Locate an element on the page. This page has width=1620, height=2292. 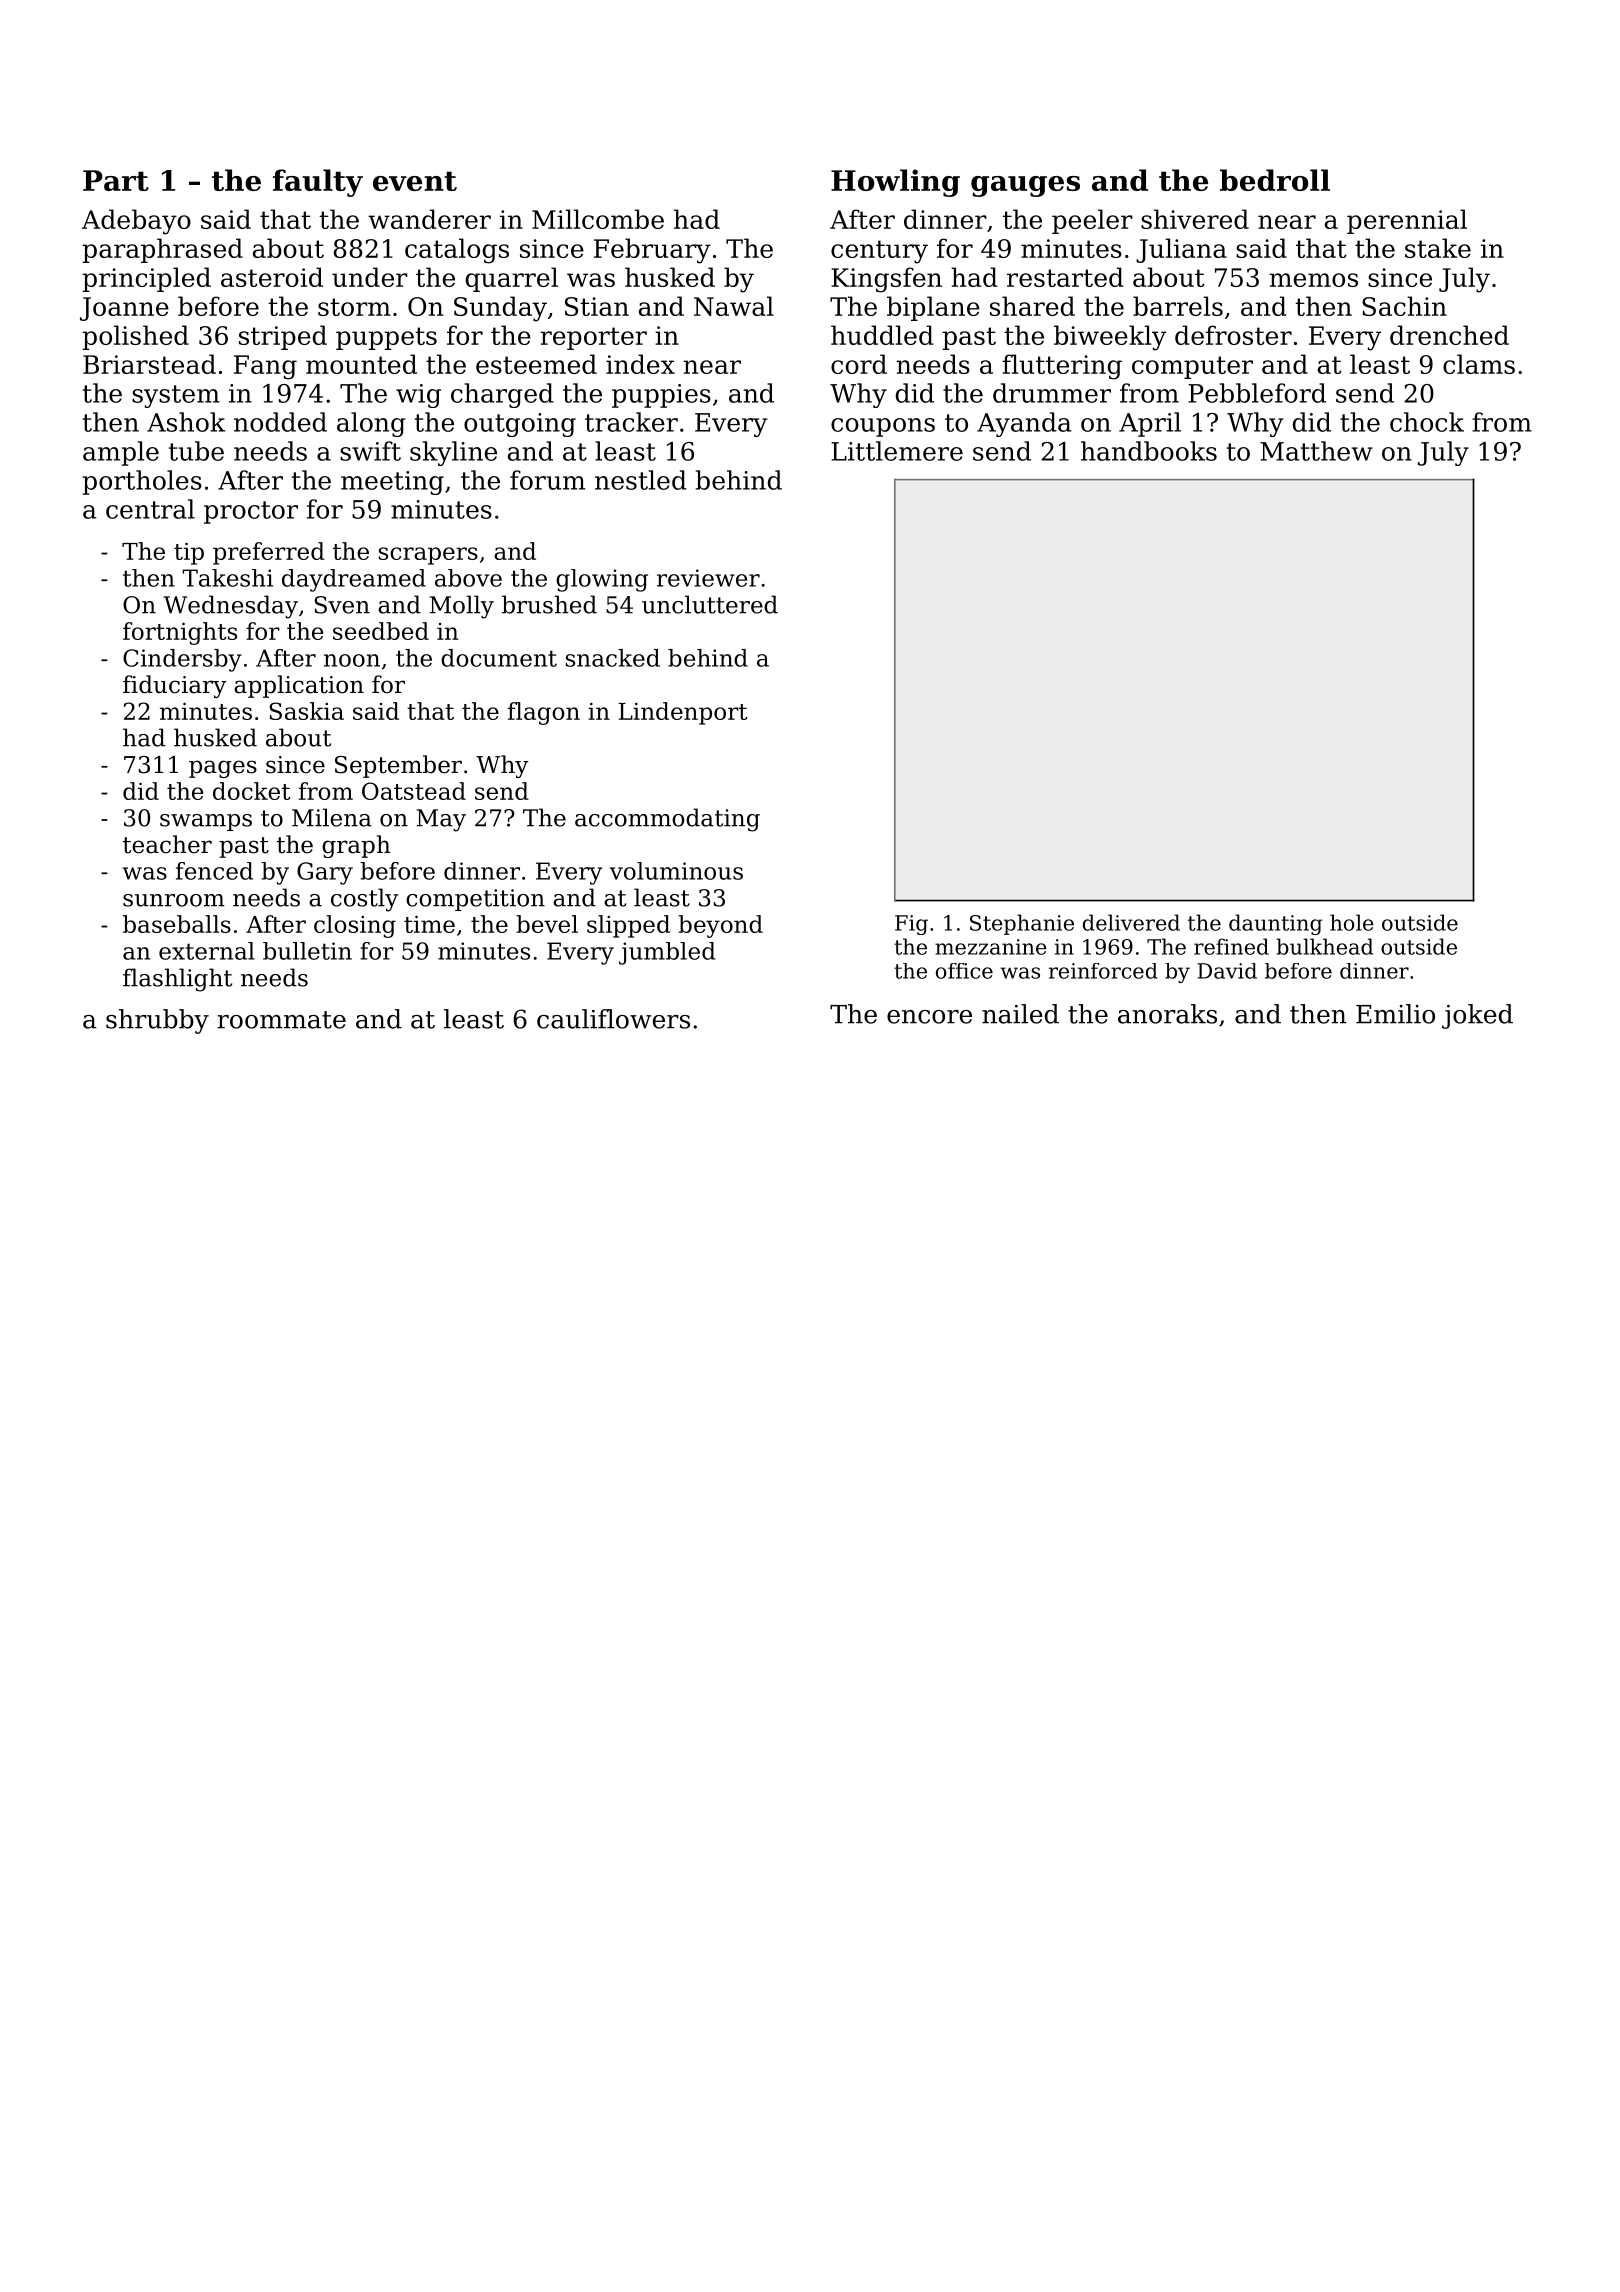
Sunday is located at coordinates (500, 309).
